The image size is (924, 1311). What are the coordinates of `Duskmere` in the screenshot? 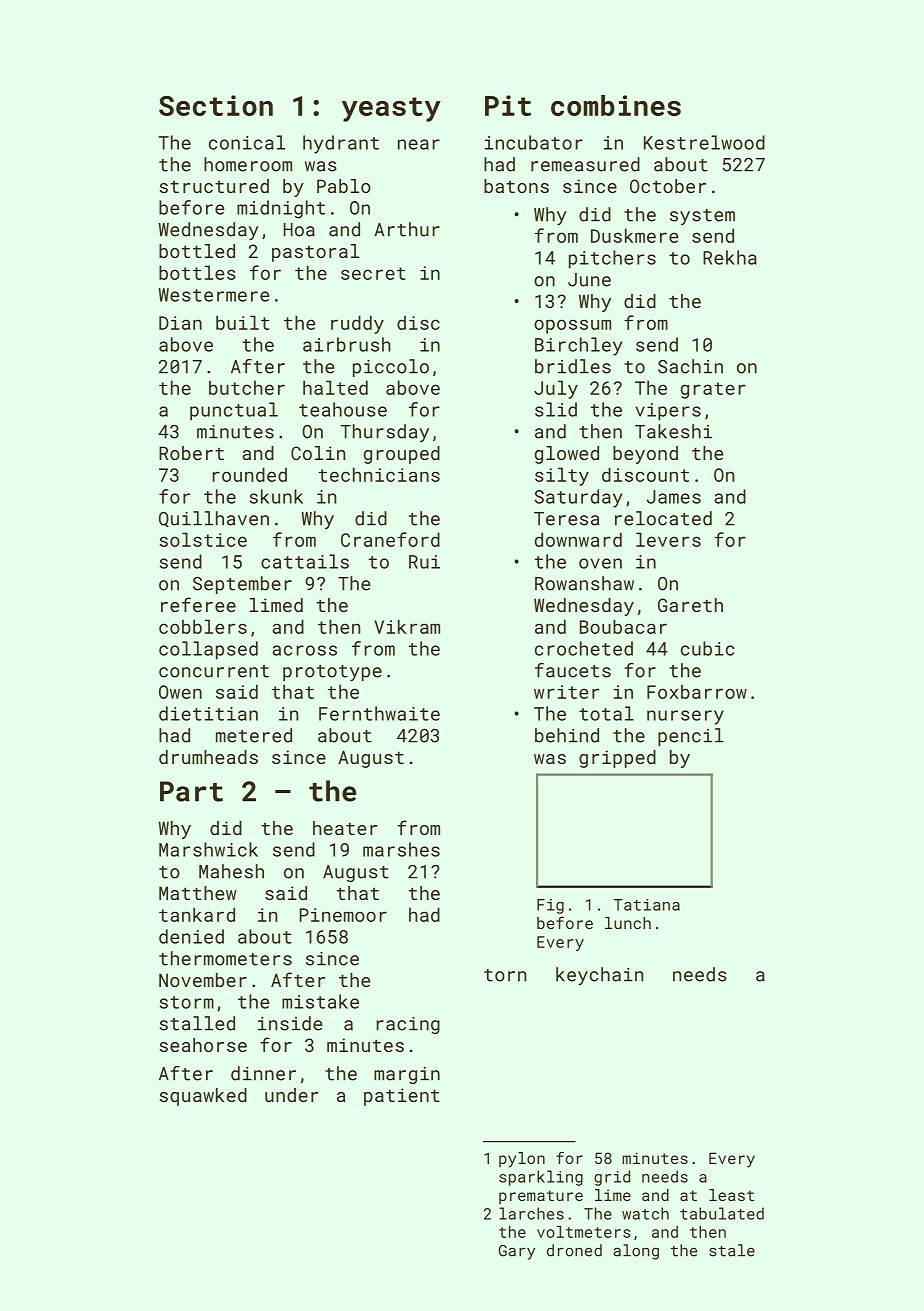 It's located at (634, 235).
